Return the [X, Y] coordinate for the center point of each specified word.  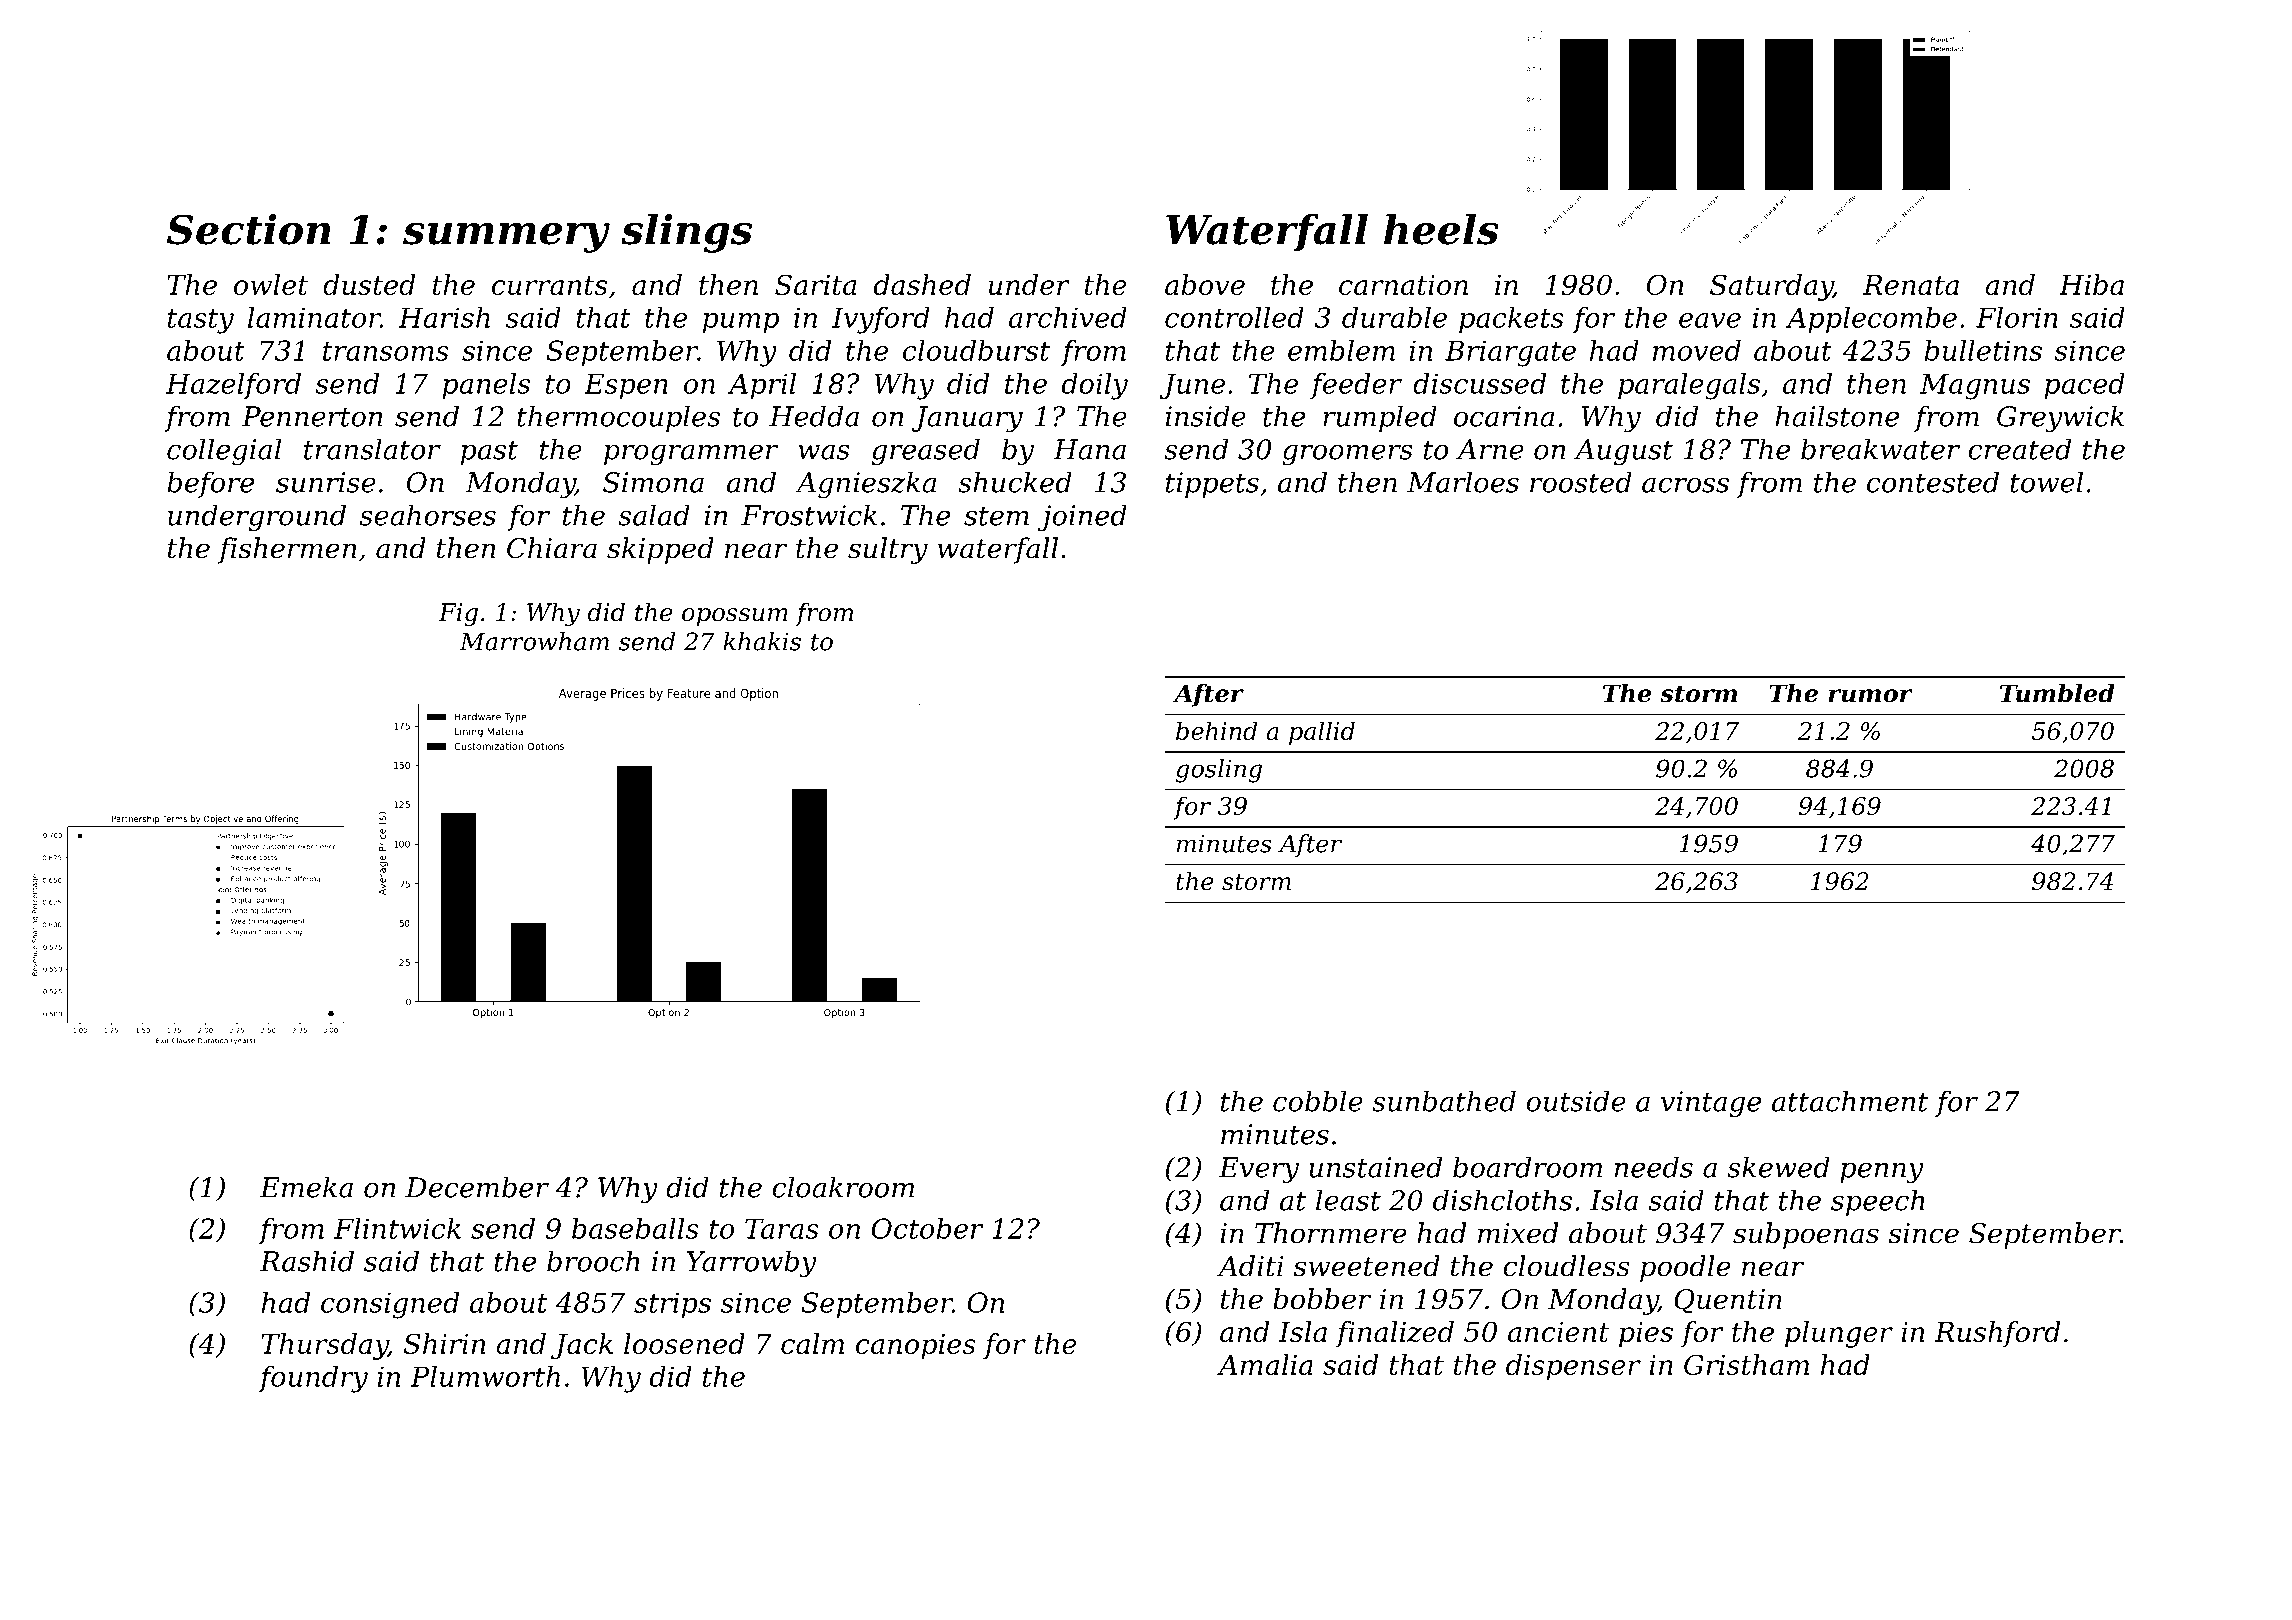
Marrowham [534, 641]
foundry [313, 1379]
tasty [201, 321]
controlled [1234, 317]
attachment [1850, 1101]
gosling [1219, 771]
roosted [1581, 482]
